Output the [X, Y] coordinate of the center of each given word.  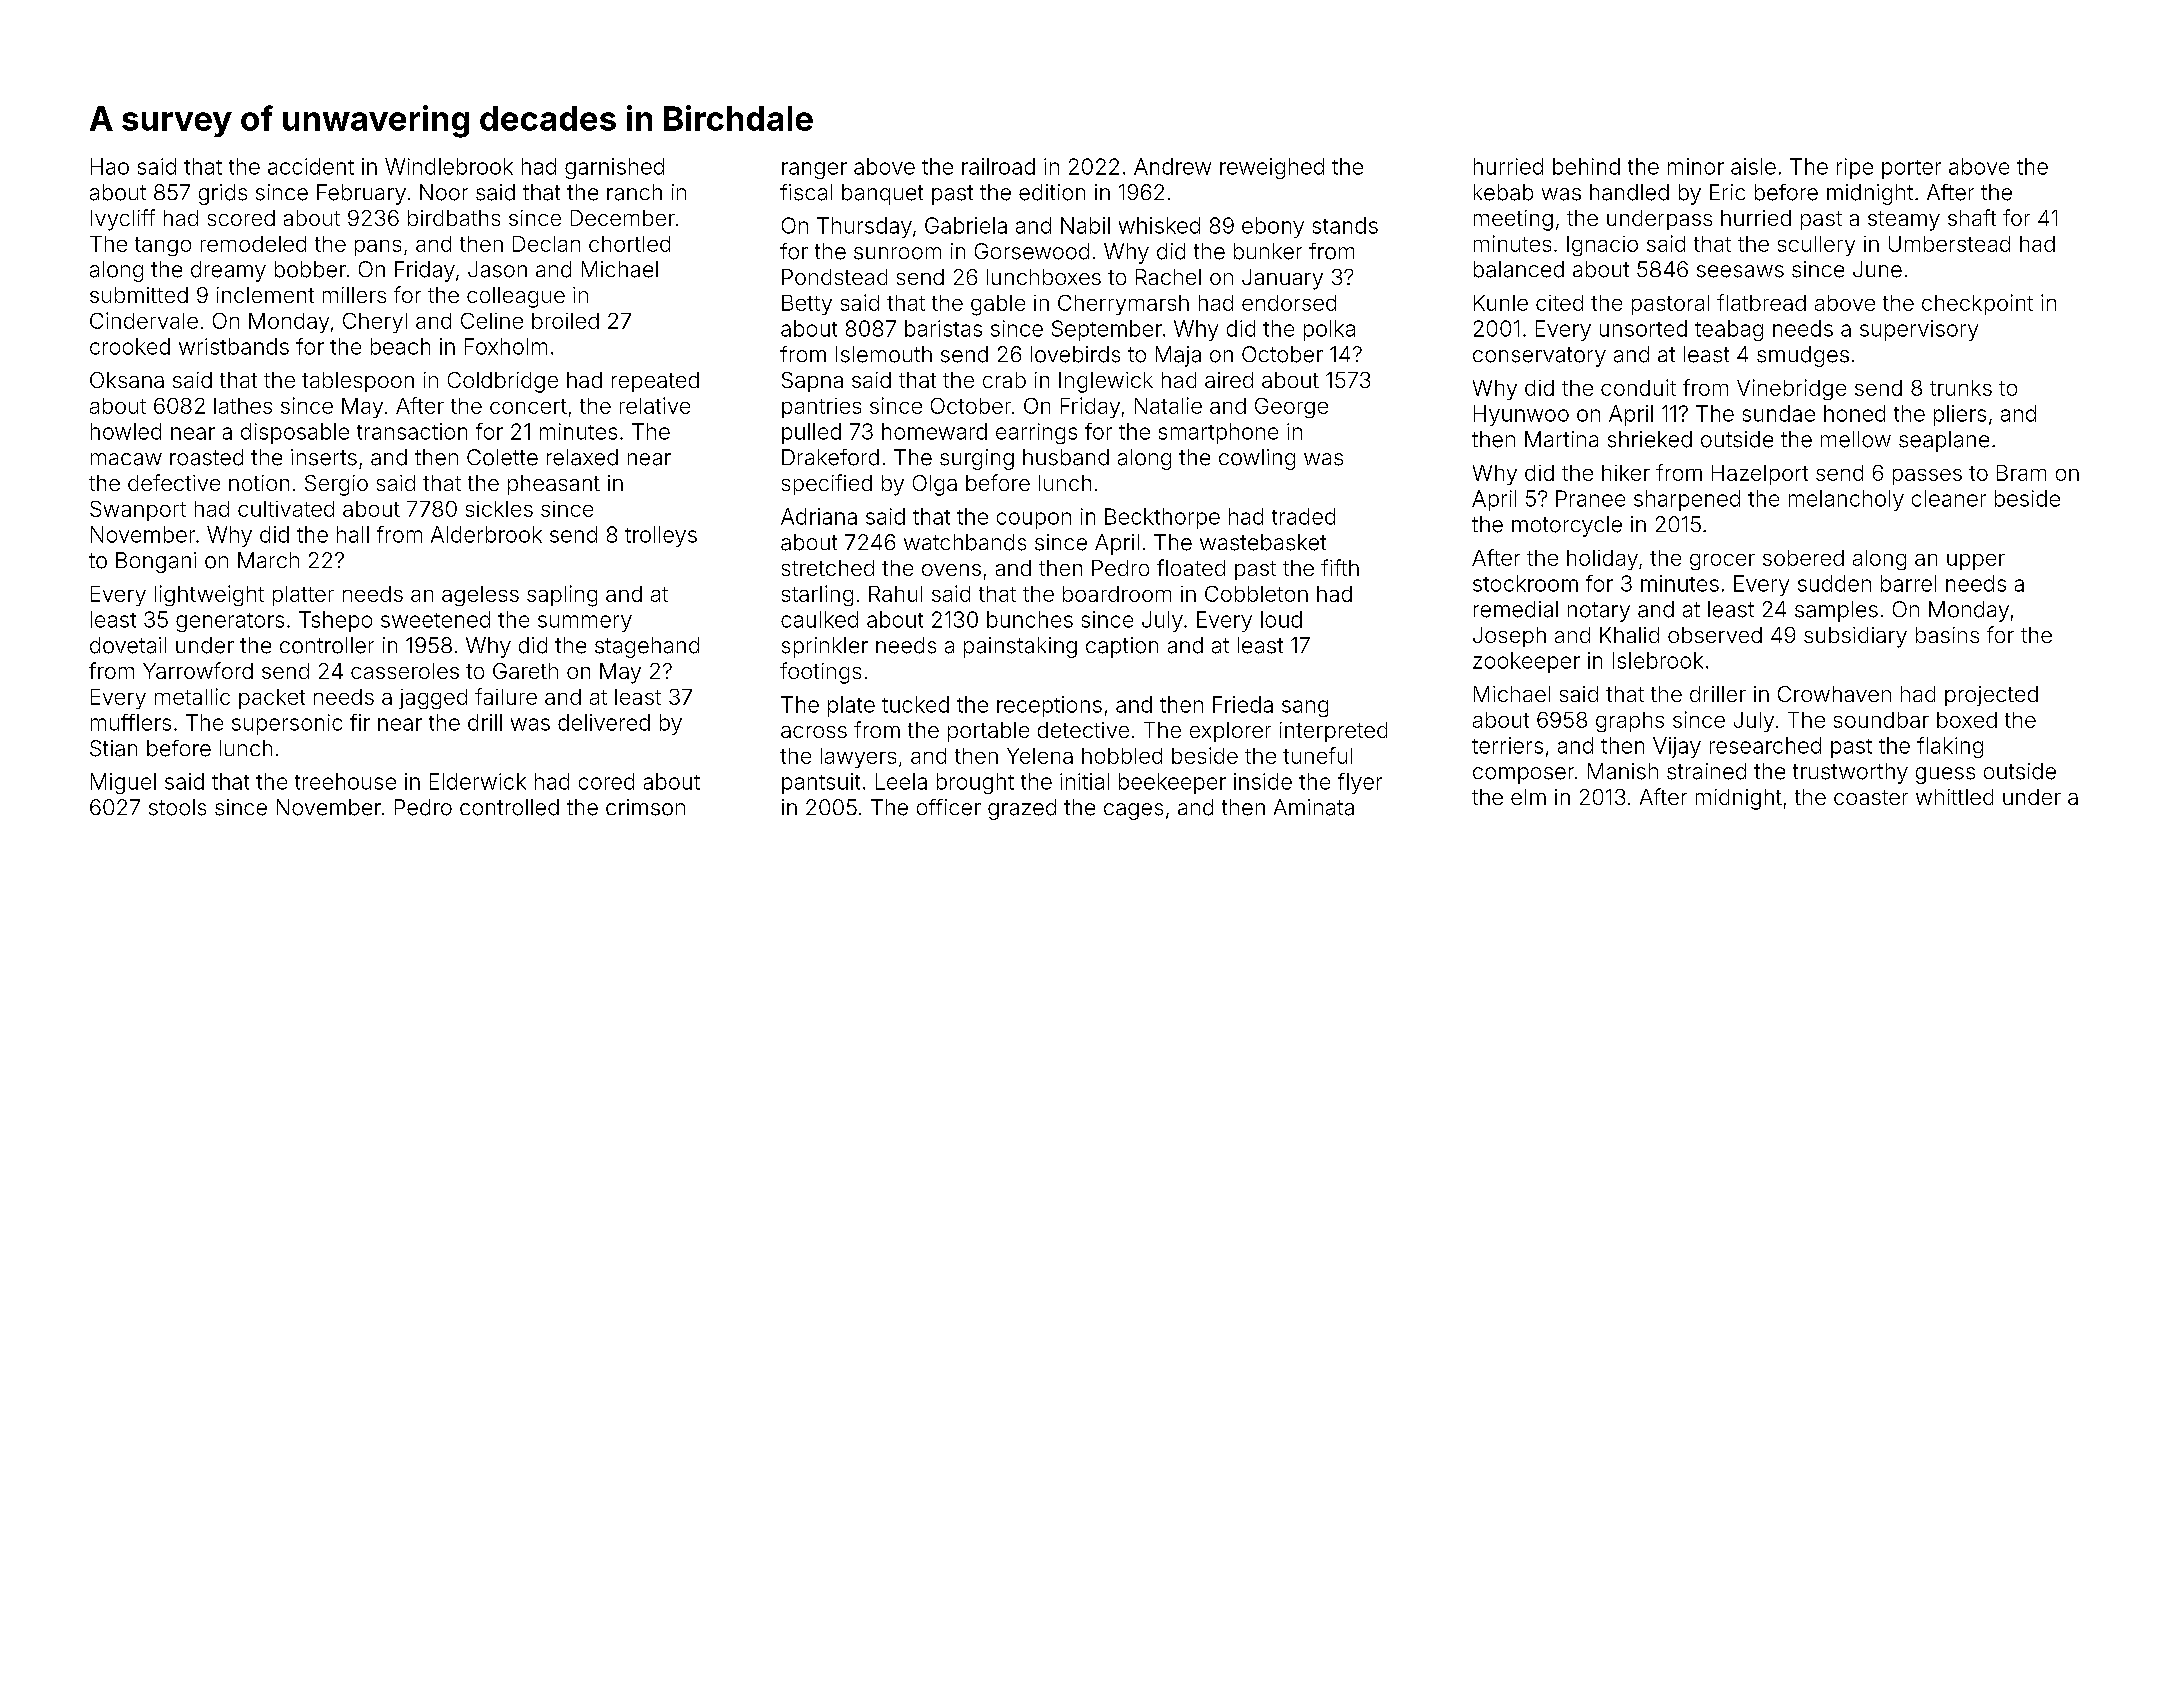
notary [1599, 612]
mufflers [131, 722]
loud [1281, 619]
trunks [1961, 388]
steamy [1904, 221]
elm [1528, 797]
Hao [110, 166]
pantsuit [821, 783]
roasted [206, 457]
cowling [1257, 459]
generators [230, 622]
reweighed [1272, 168]
